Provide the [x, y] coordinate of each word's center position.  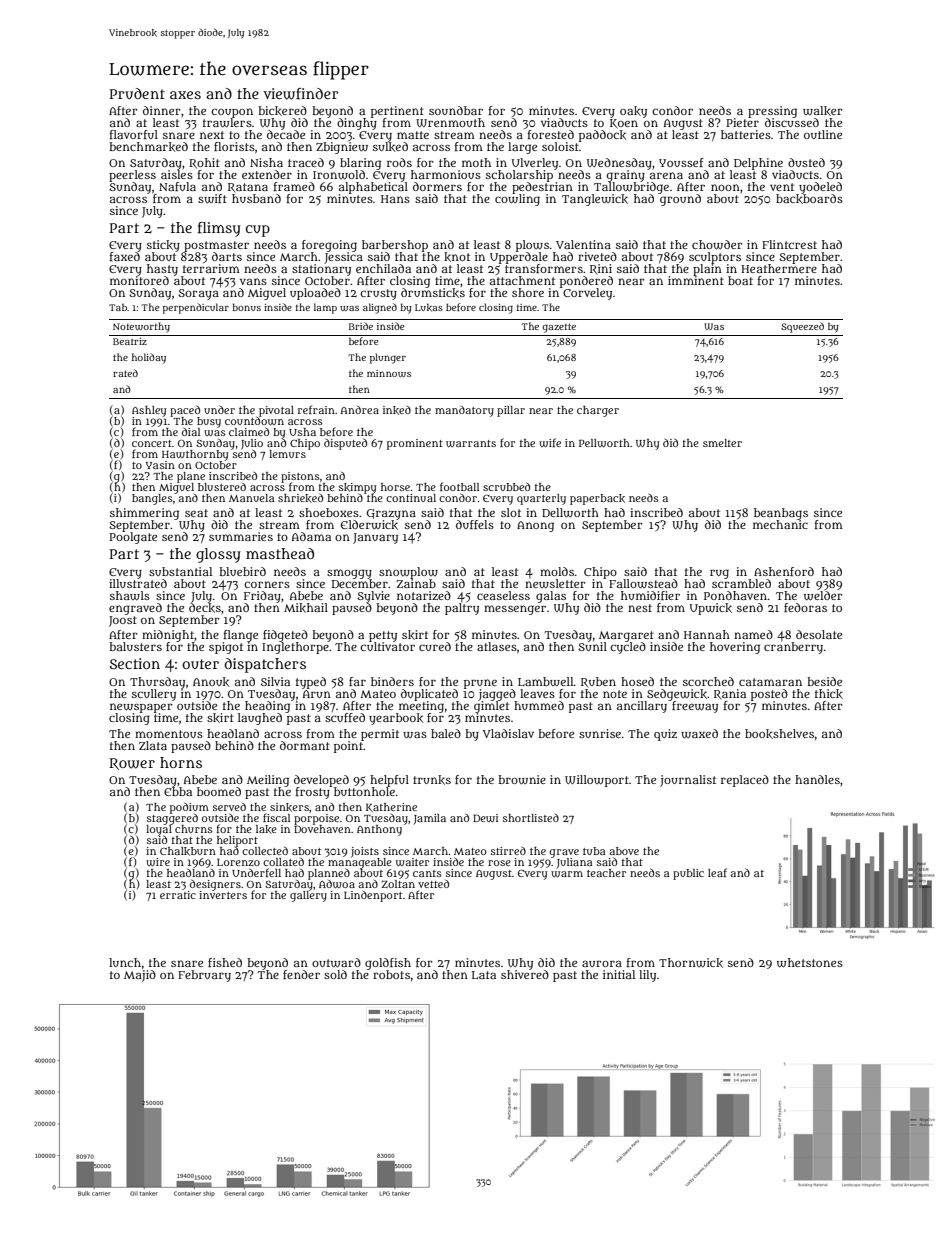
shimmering [144, 514]
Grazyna [391, 514]
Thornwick [691, 963]
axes [185, 95]
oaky [633, 112]
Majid [140, 976]
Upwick [711, 609]
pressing [772, 112]
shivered [525, 974]
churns [194, 829]
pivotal [276, 411]
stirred [508, 850]
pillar [511, 411]
